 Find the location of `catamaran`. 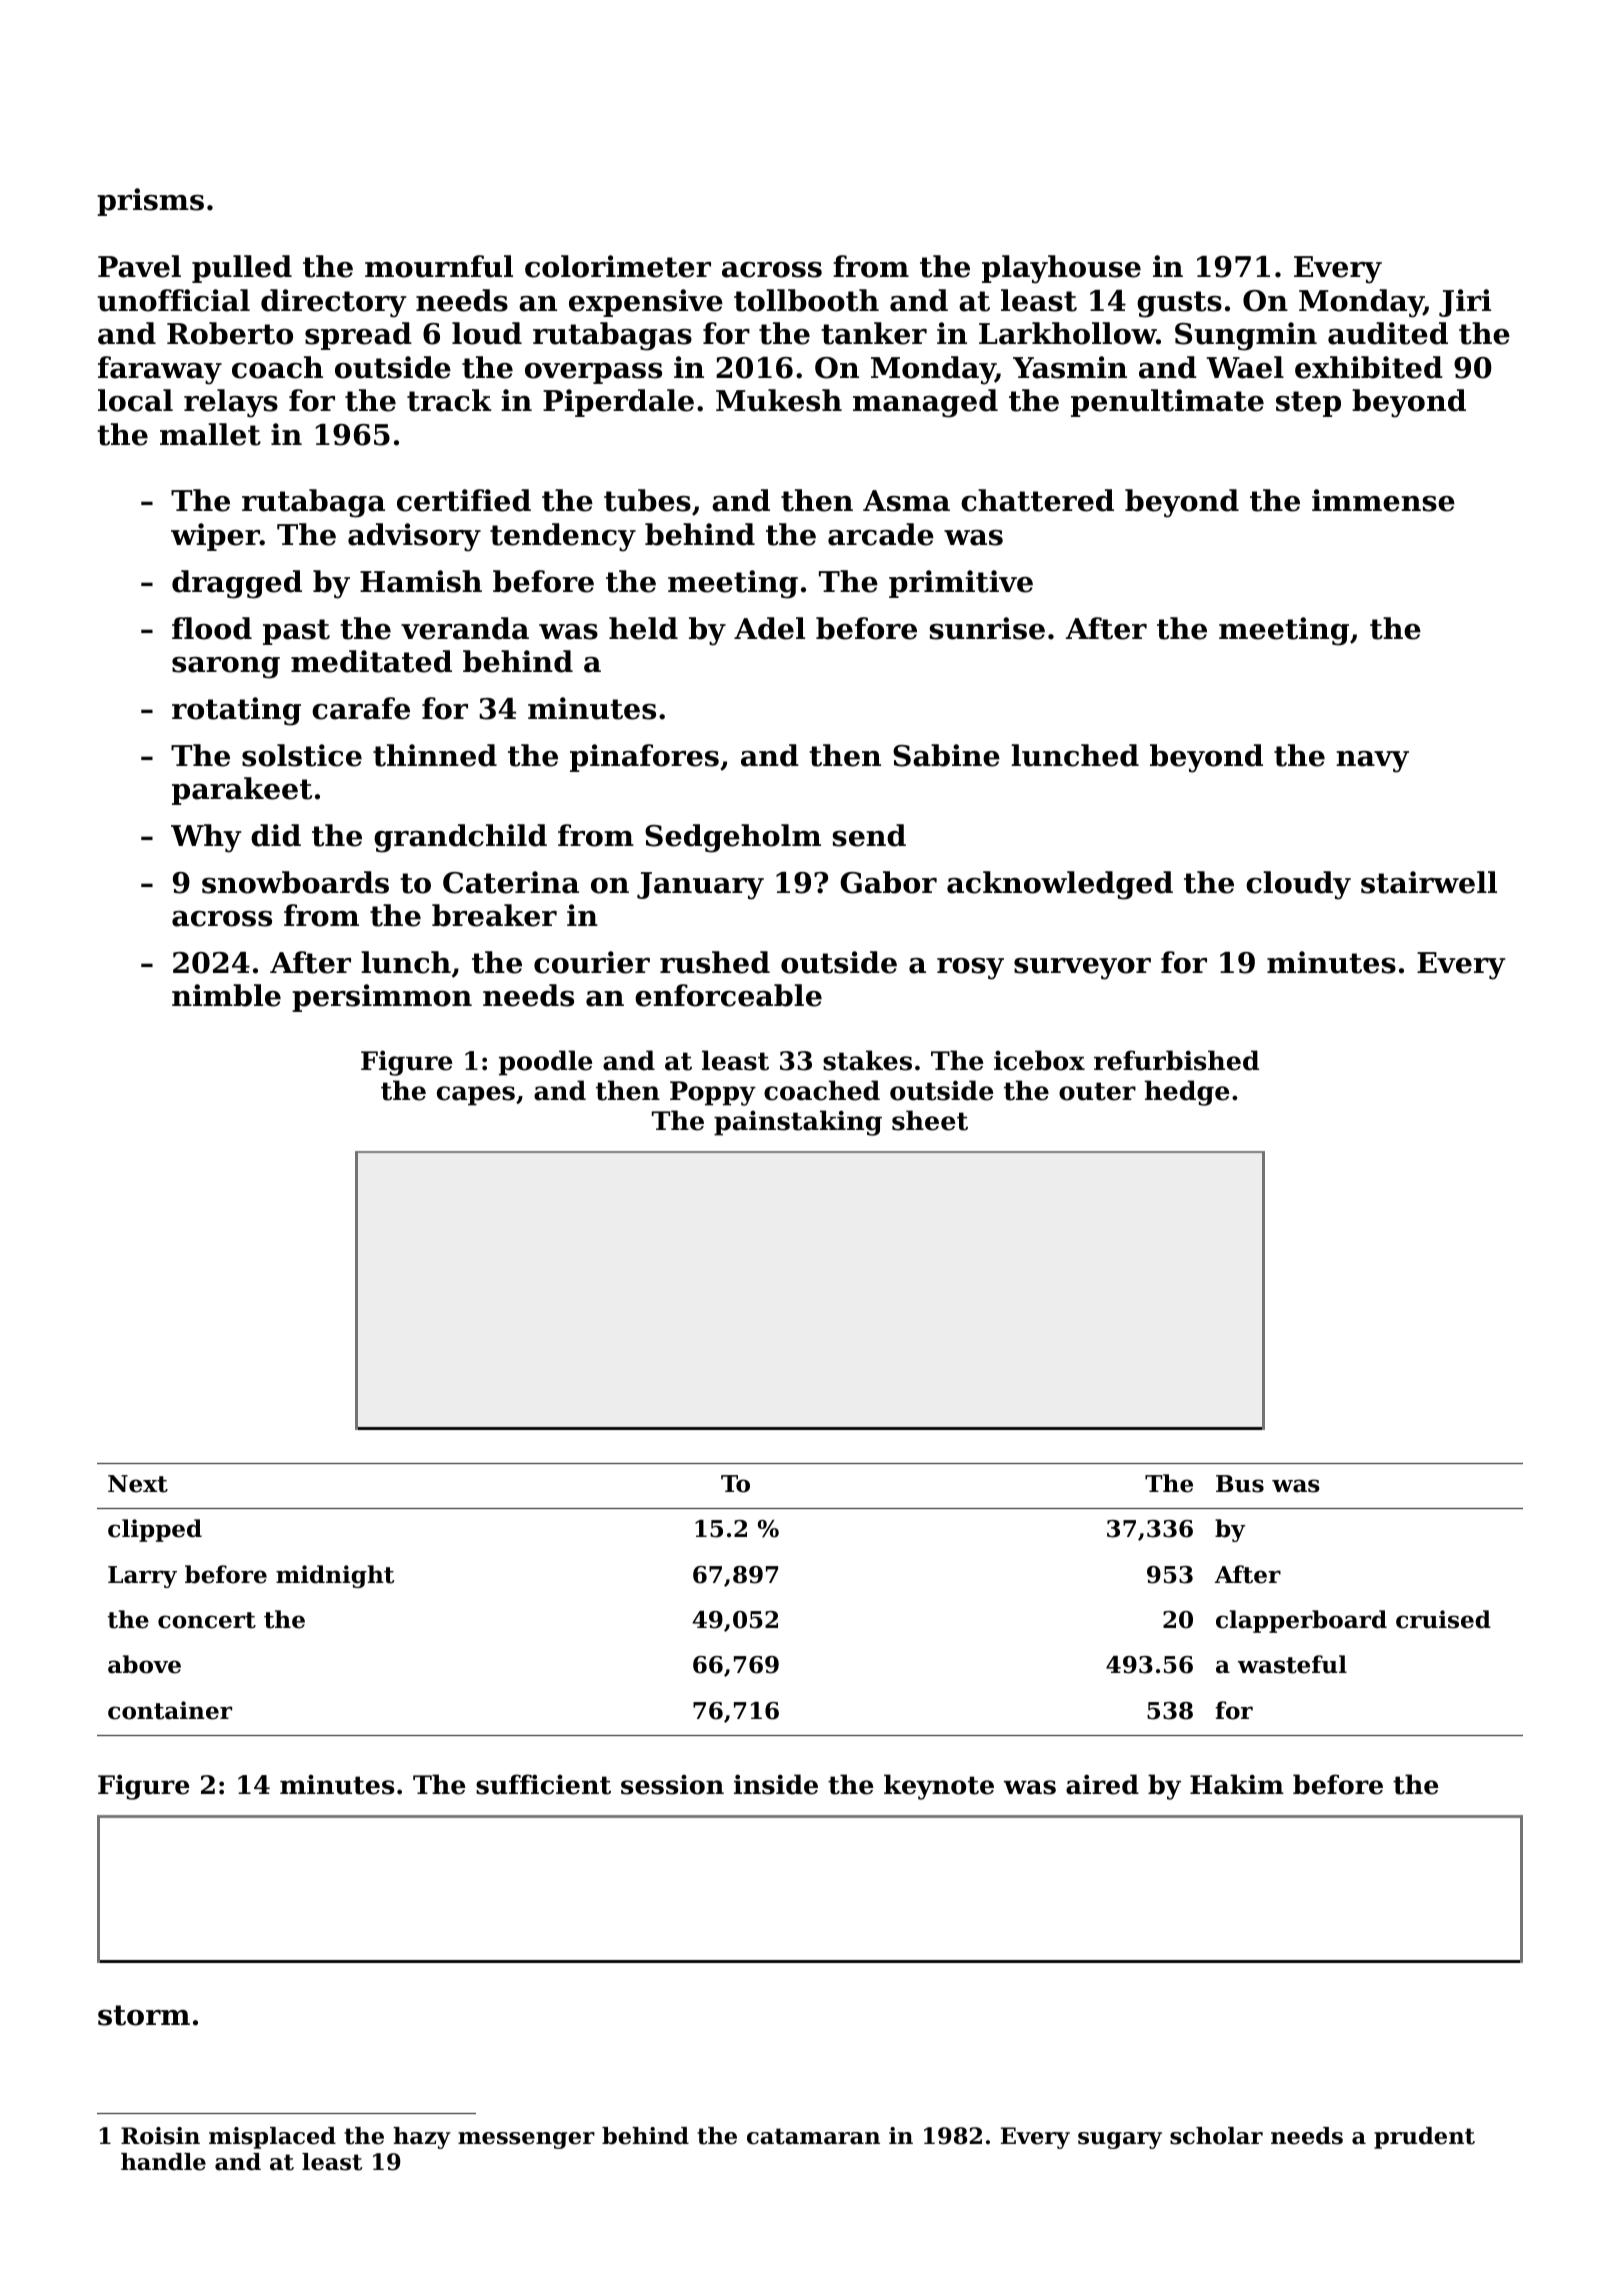

catamaran is located at coordinates (813, 2136).
